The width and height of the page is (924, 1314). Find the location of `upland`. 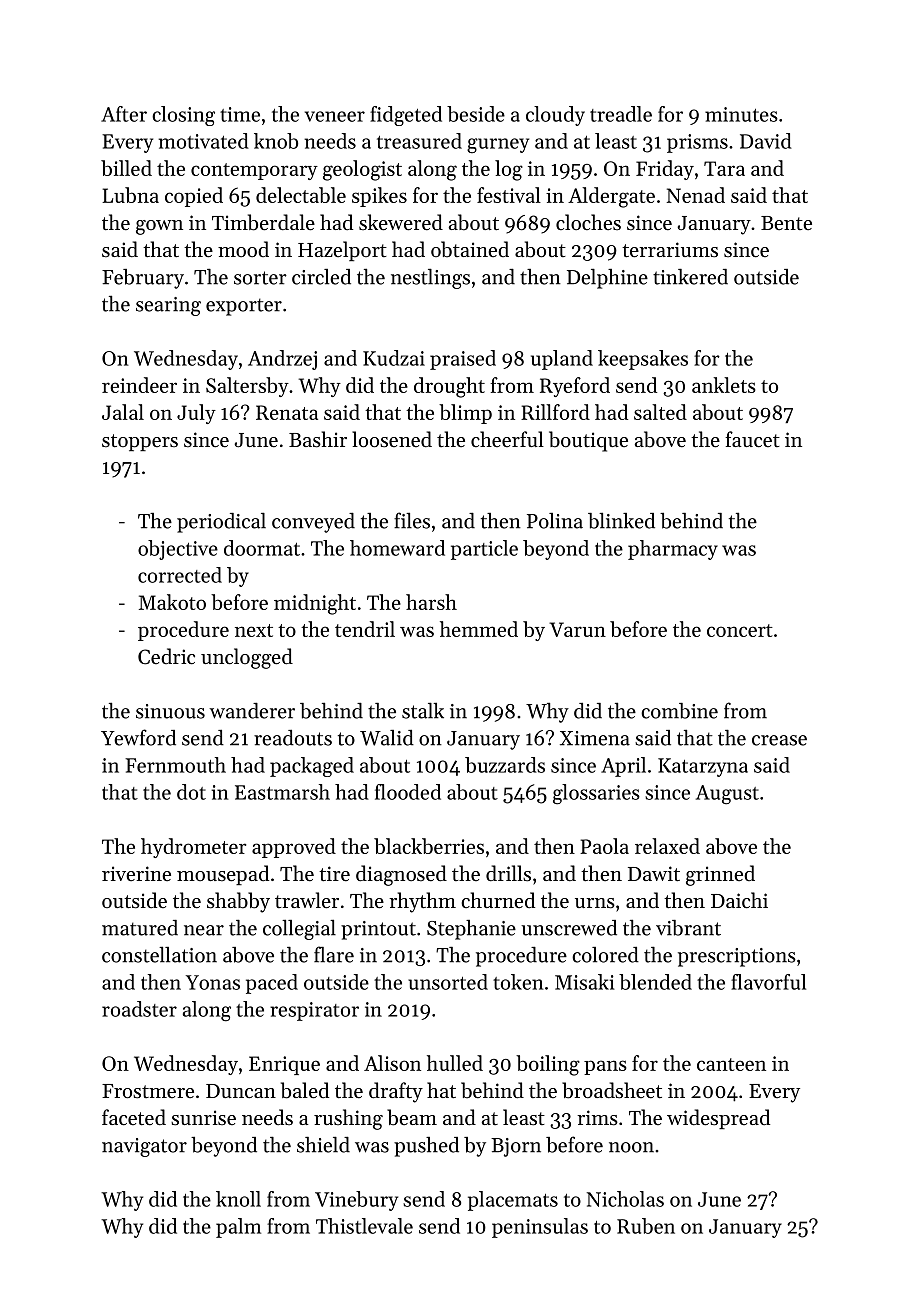

upland is located at coordinates (562, 360).
